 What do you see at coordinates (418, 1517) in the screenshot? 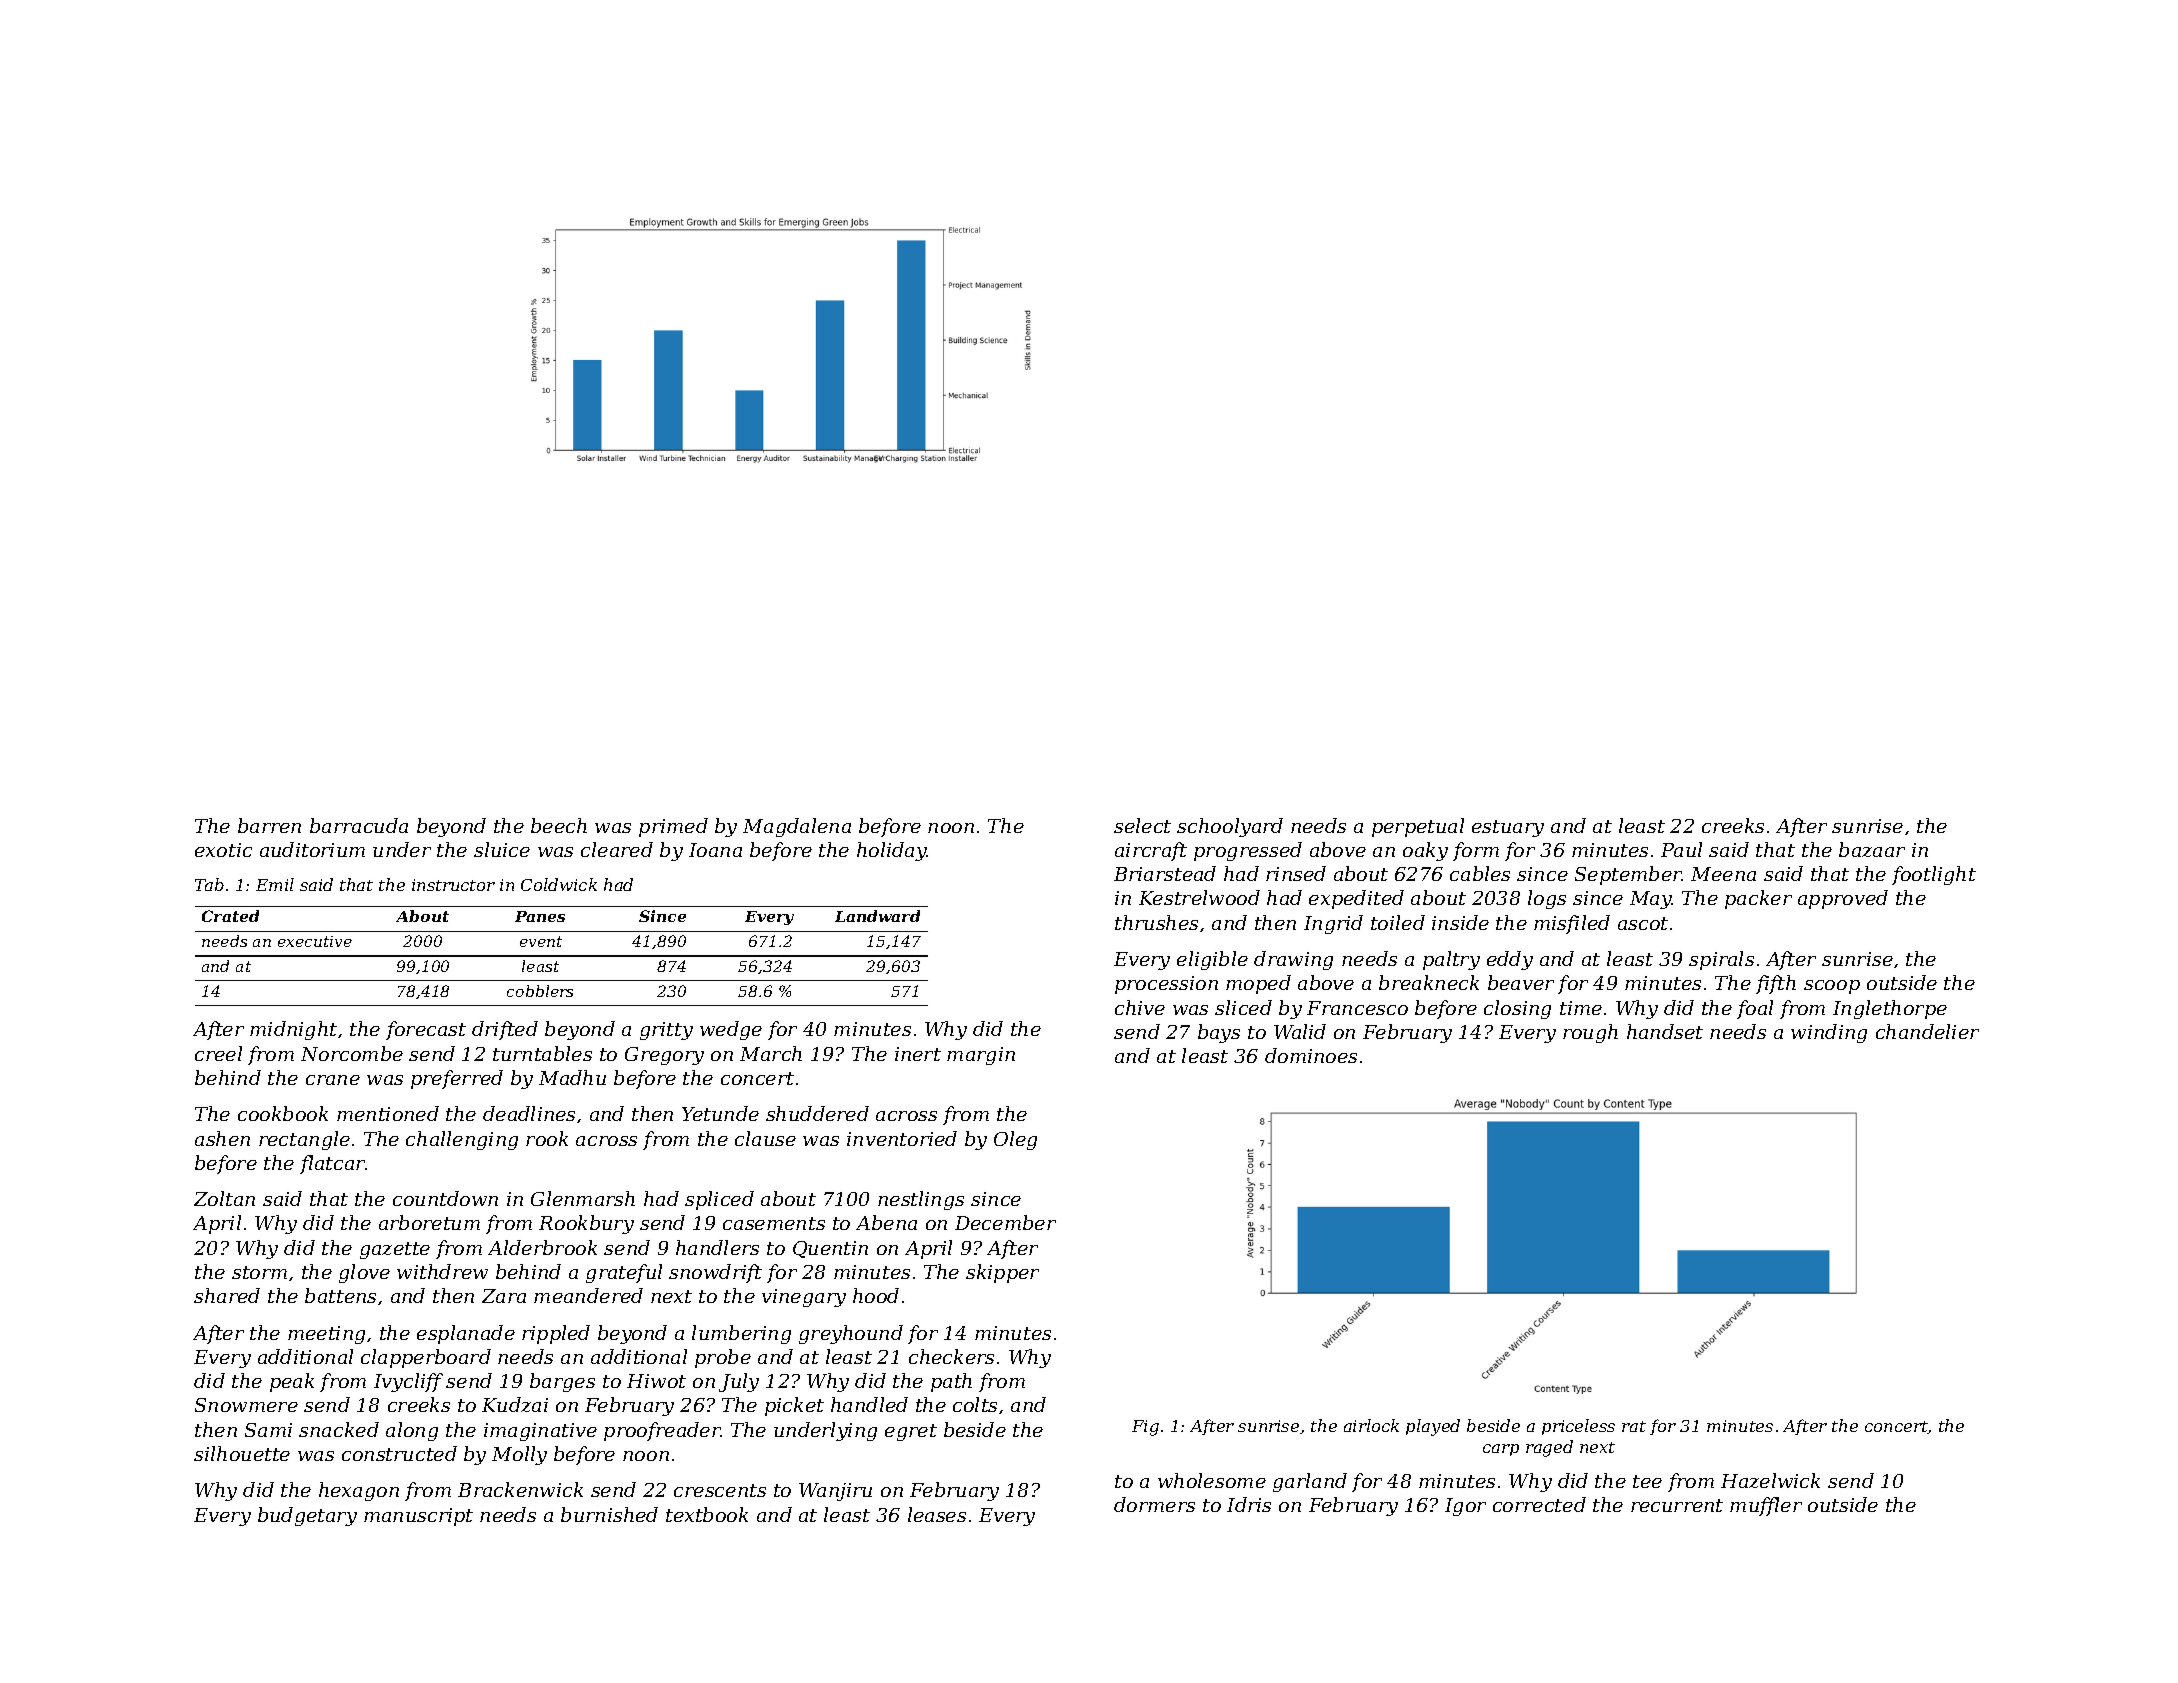
I see `manuscript` at bounding box center [418, 1517].
